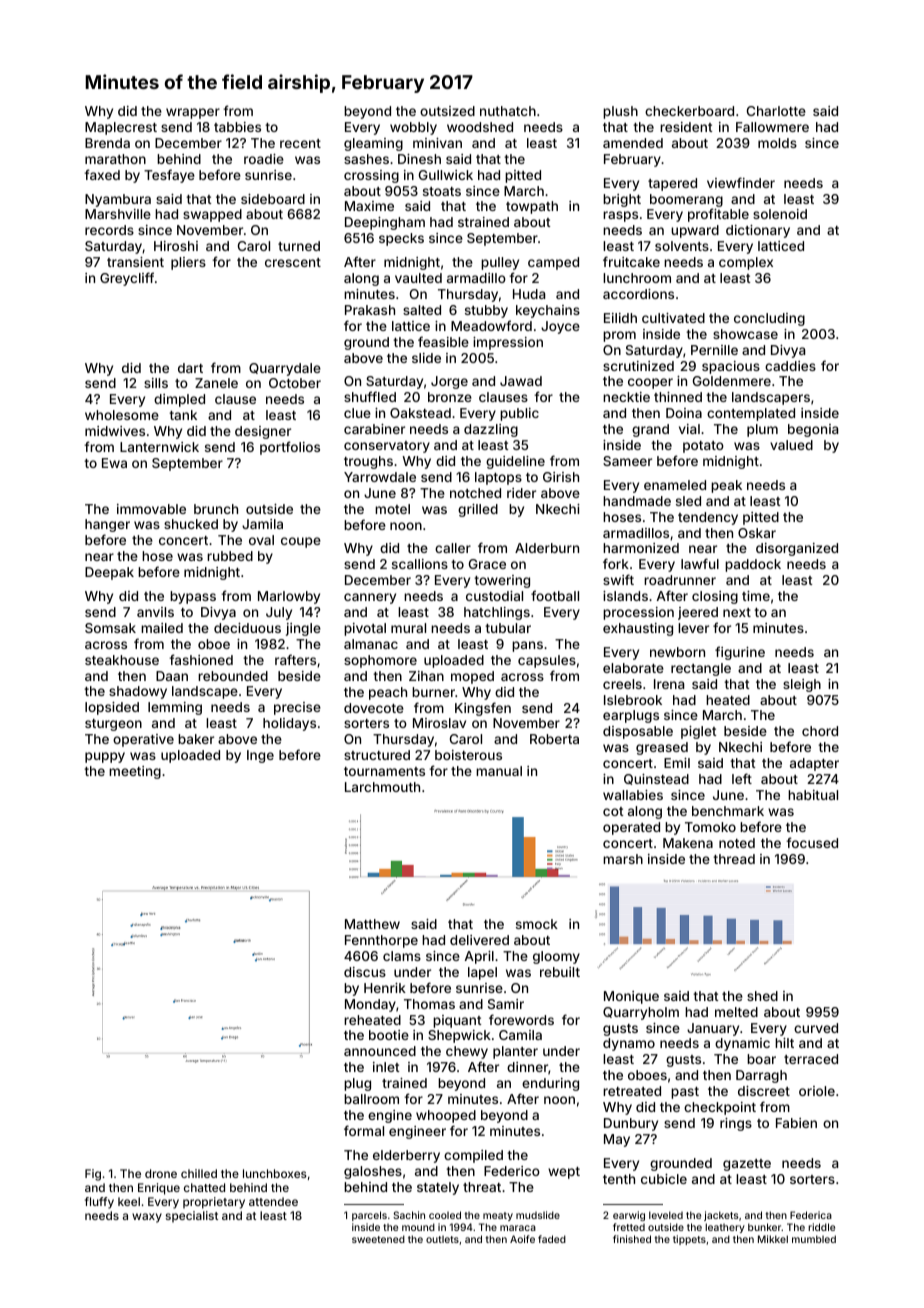 The height and width of the image is (1308, 924). I want to click on Goldenmere, so click(732, 381).
